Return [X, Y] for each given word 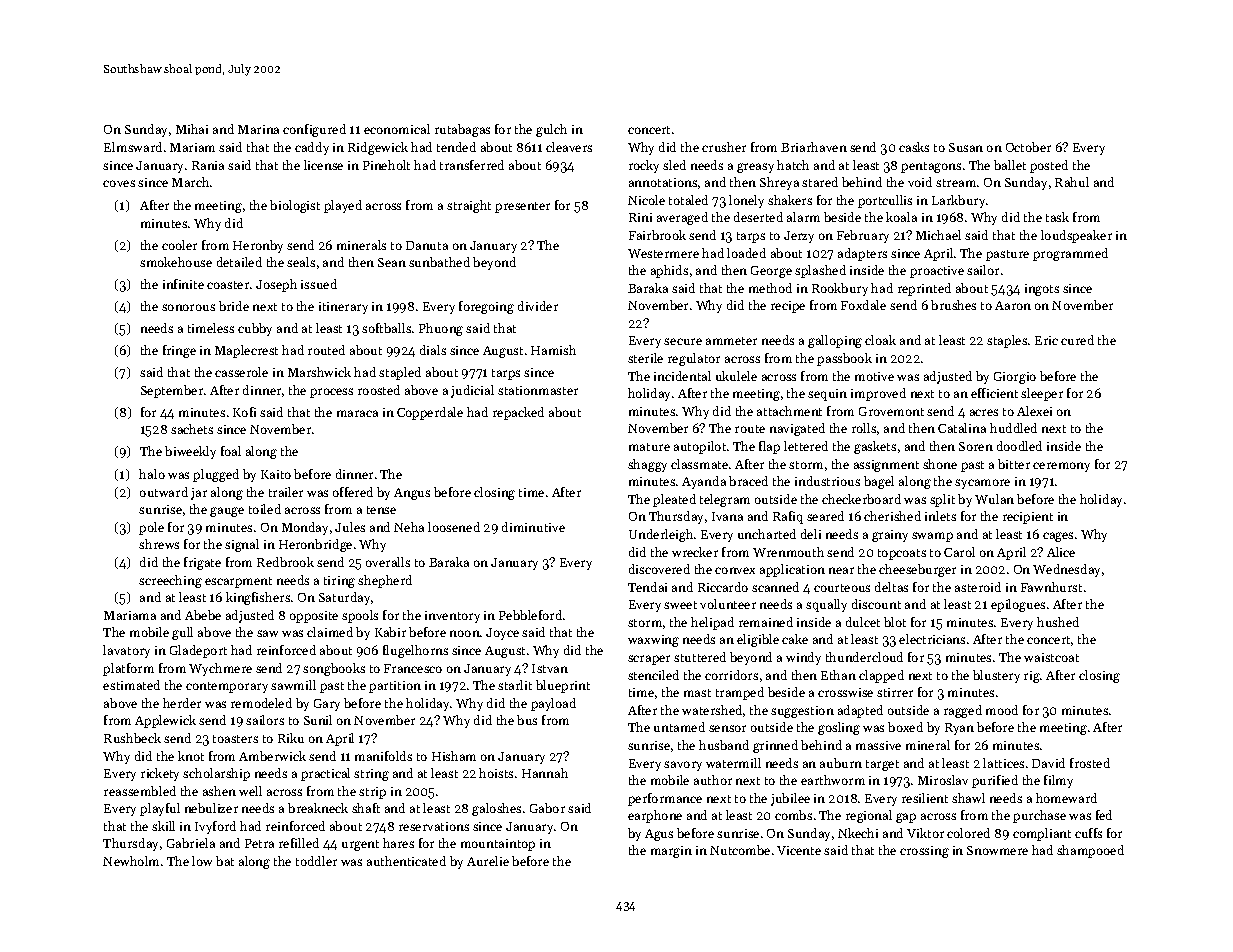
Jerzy [799, 237]
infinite [183, 284]
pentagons [931, 167]
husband [724, 745]
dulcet [863, 622]
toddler [316, 861]
